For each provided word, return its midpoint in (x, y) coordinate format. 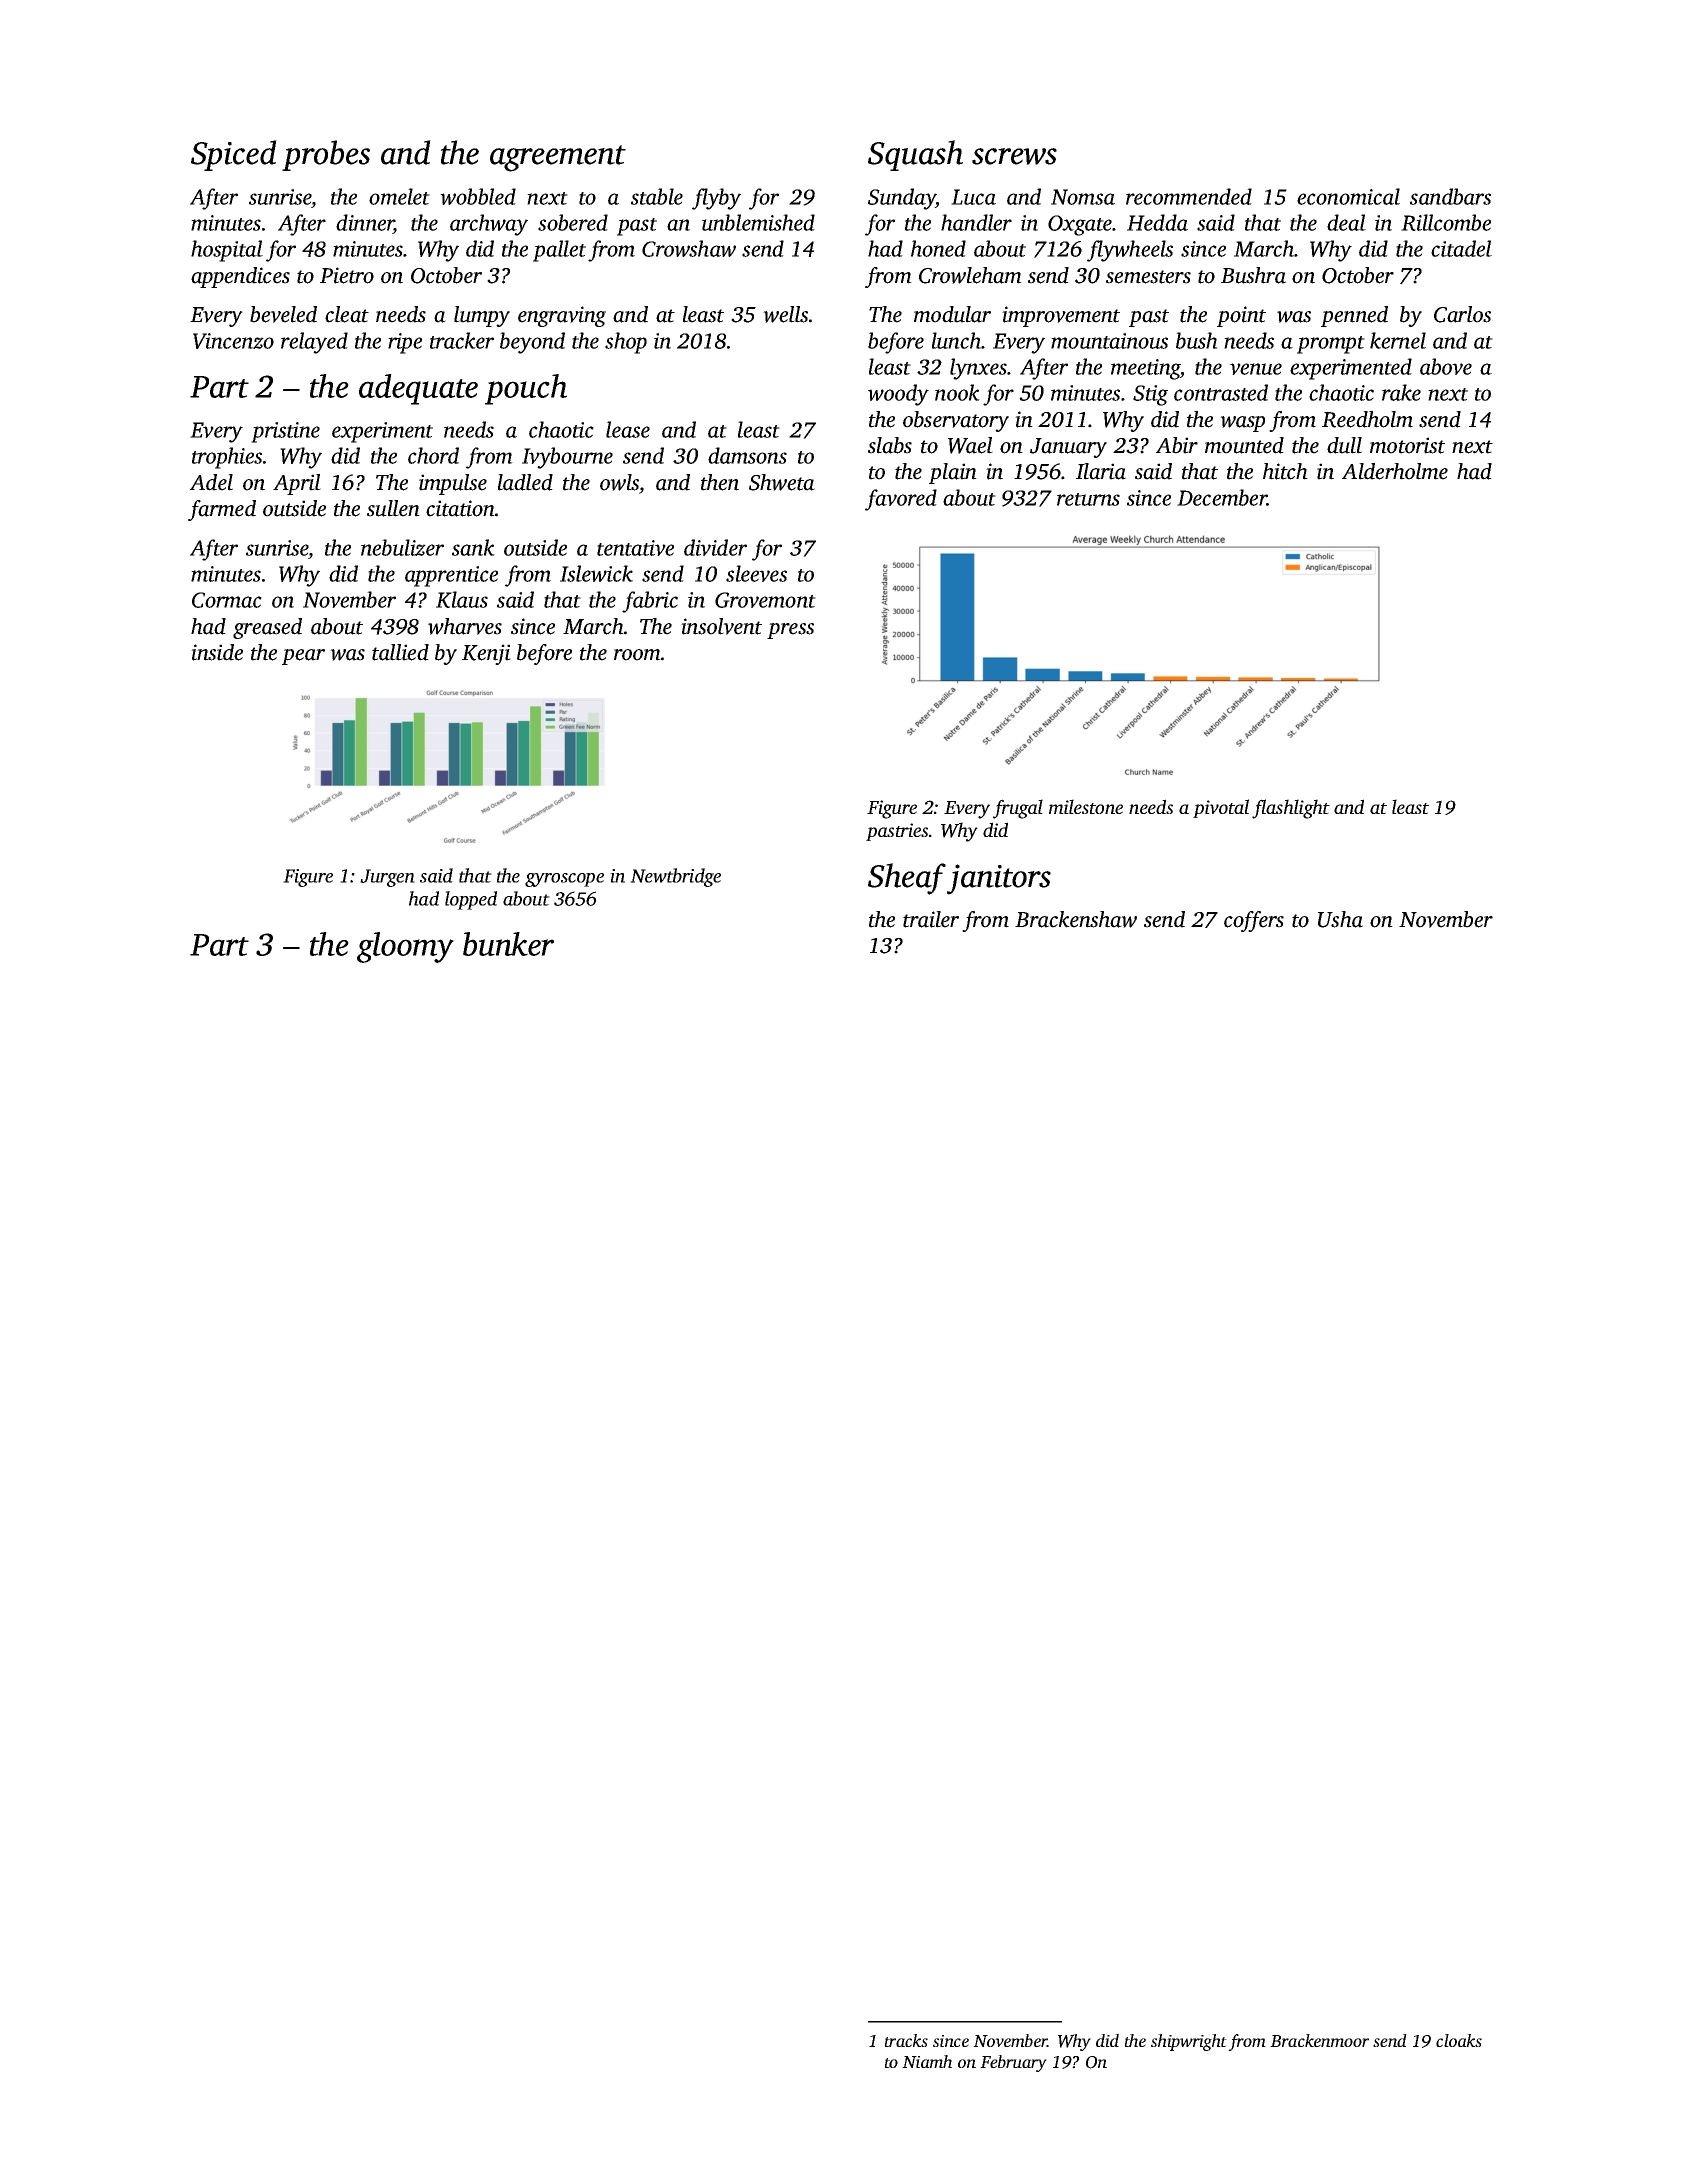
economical (1348, 196)
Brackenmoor (1319, 2040)
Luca (973, 197)
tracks (906, 2040)
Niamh (927, 2061)
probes (326, 155)
